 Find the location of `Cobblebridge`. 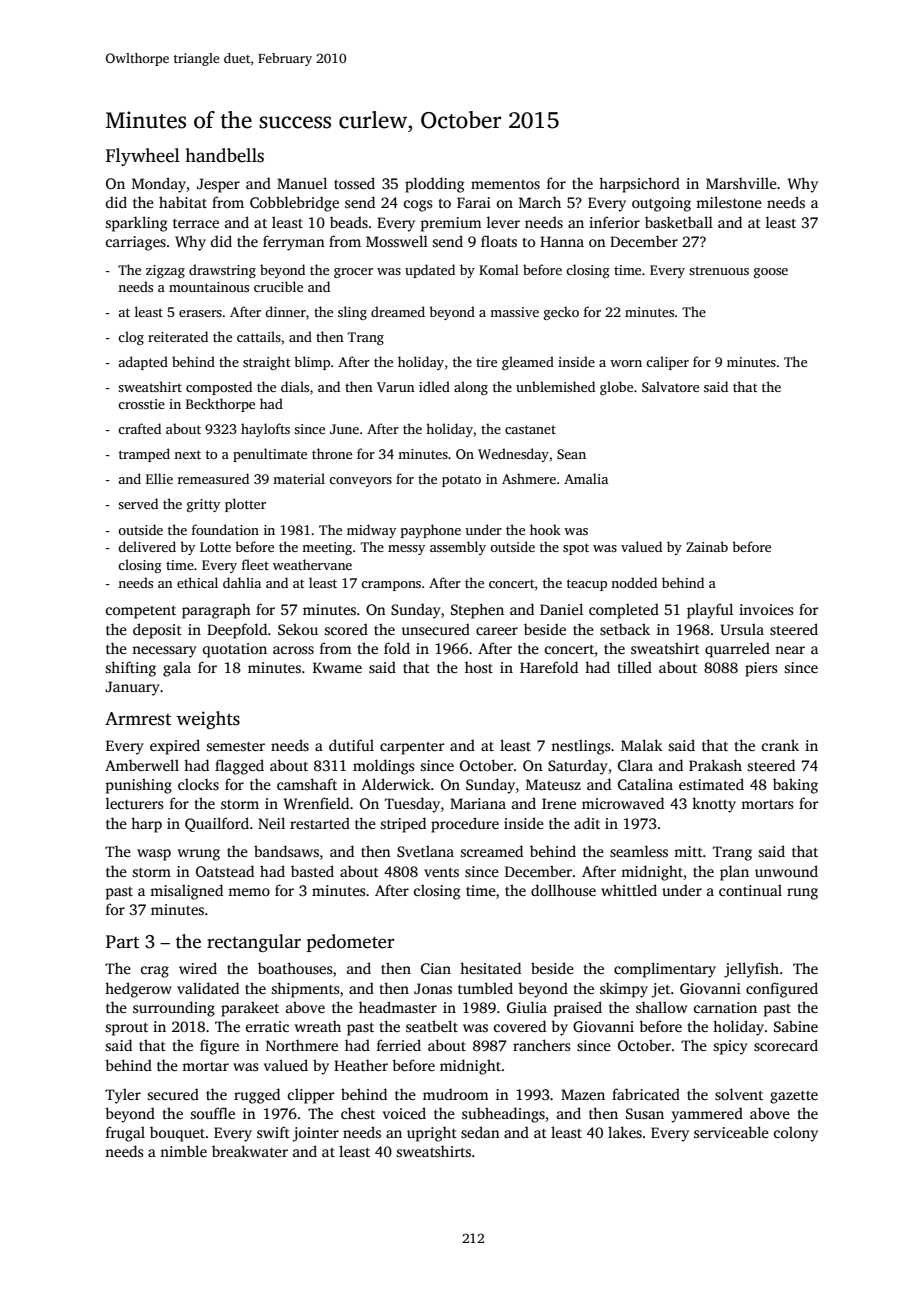

Cobblebridge is located at coordinates (294, 204).
